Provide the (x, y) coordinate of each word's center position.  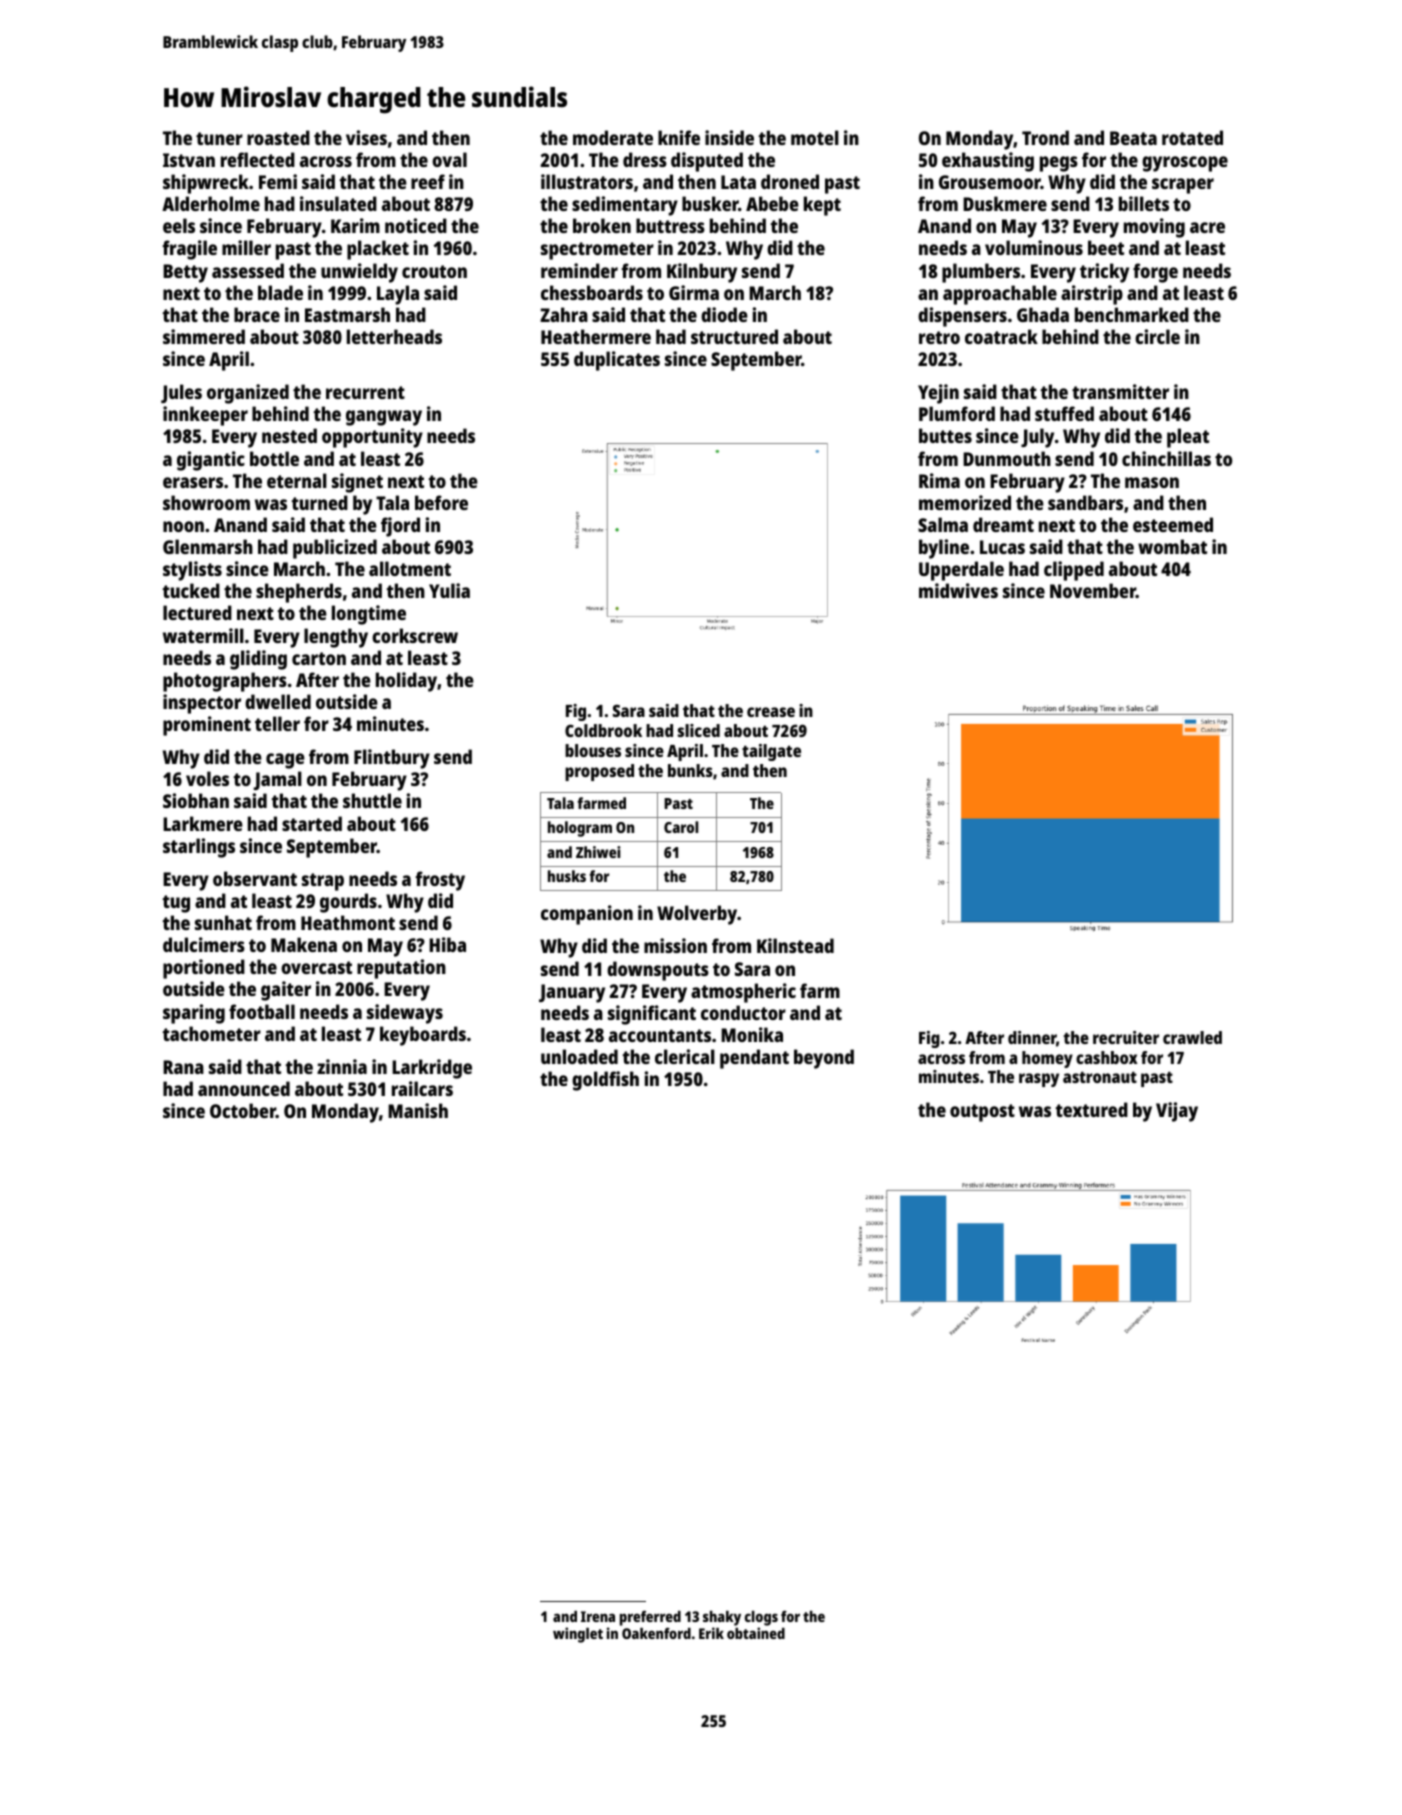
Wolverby (697, 915)
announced (244, 1088)
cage (285, 761)
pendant (754, 1059)
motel (815, 137)
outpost (982, 1113)
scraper (1183, 186)
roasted (278, 137)
